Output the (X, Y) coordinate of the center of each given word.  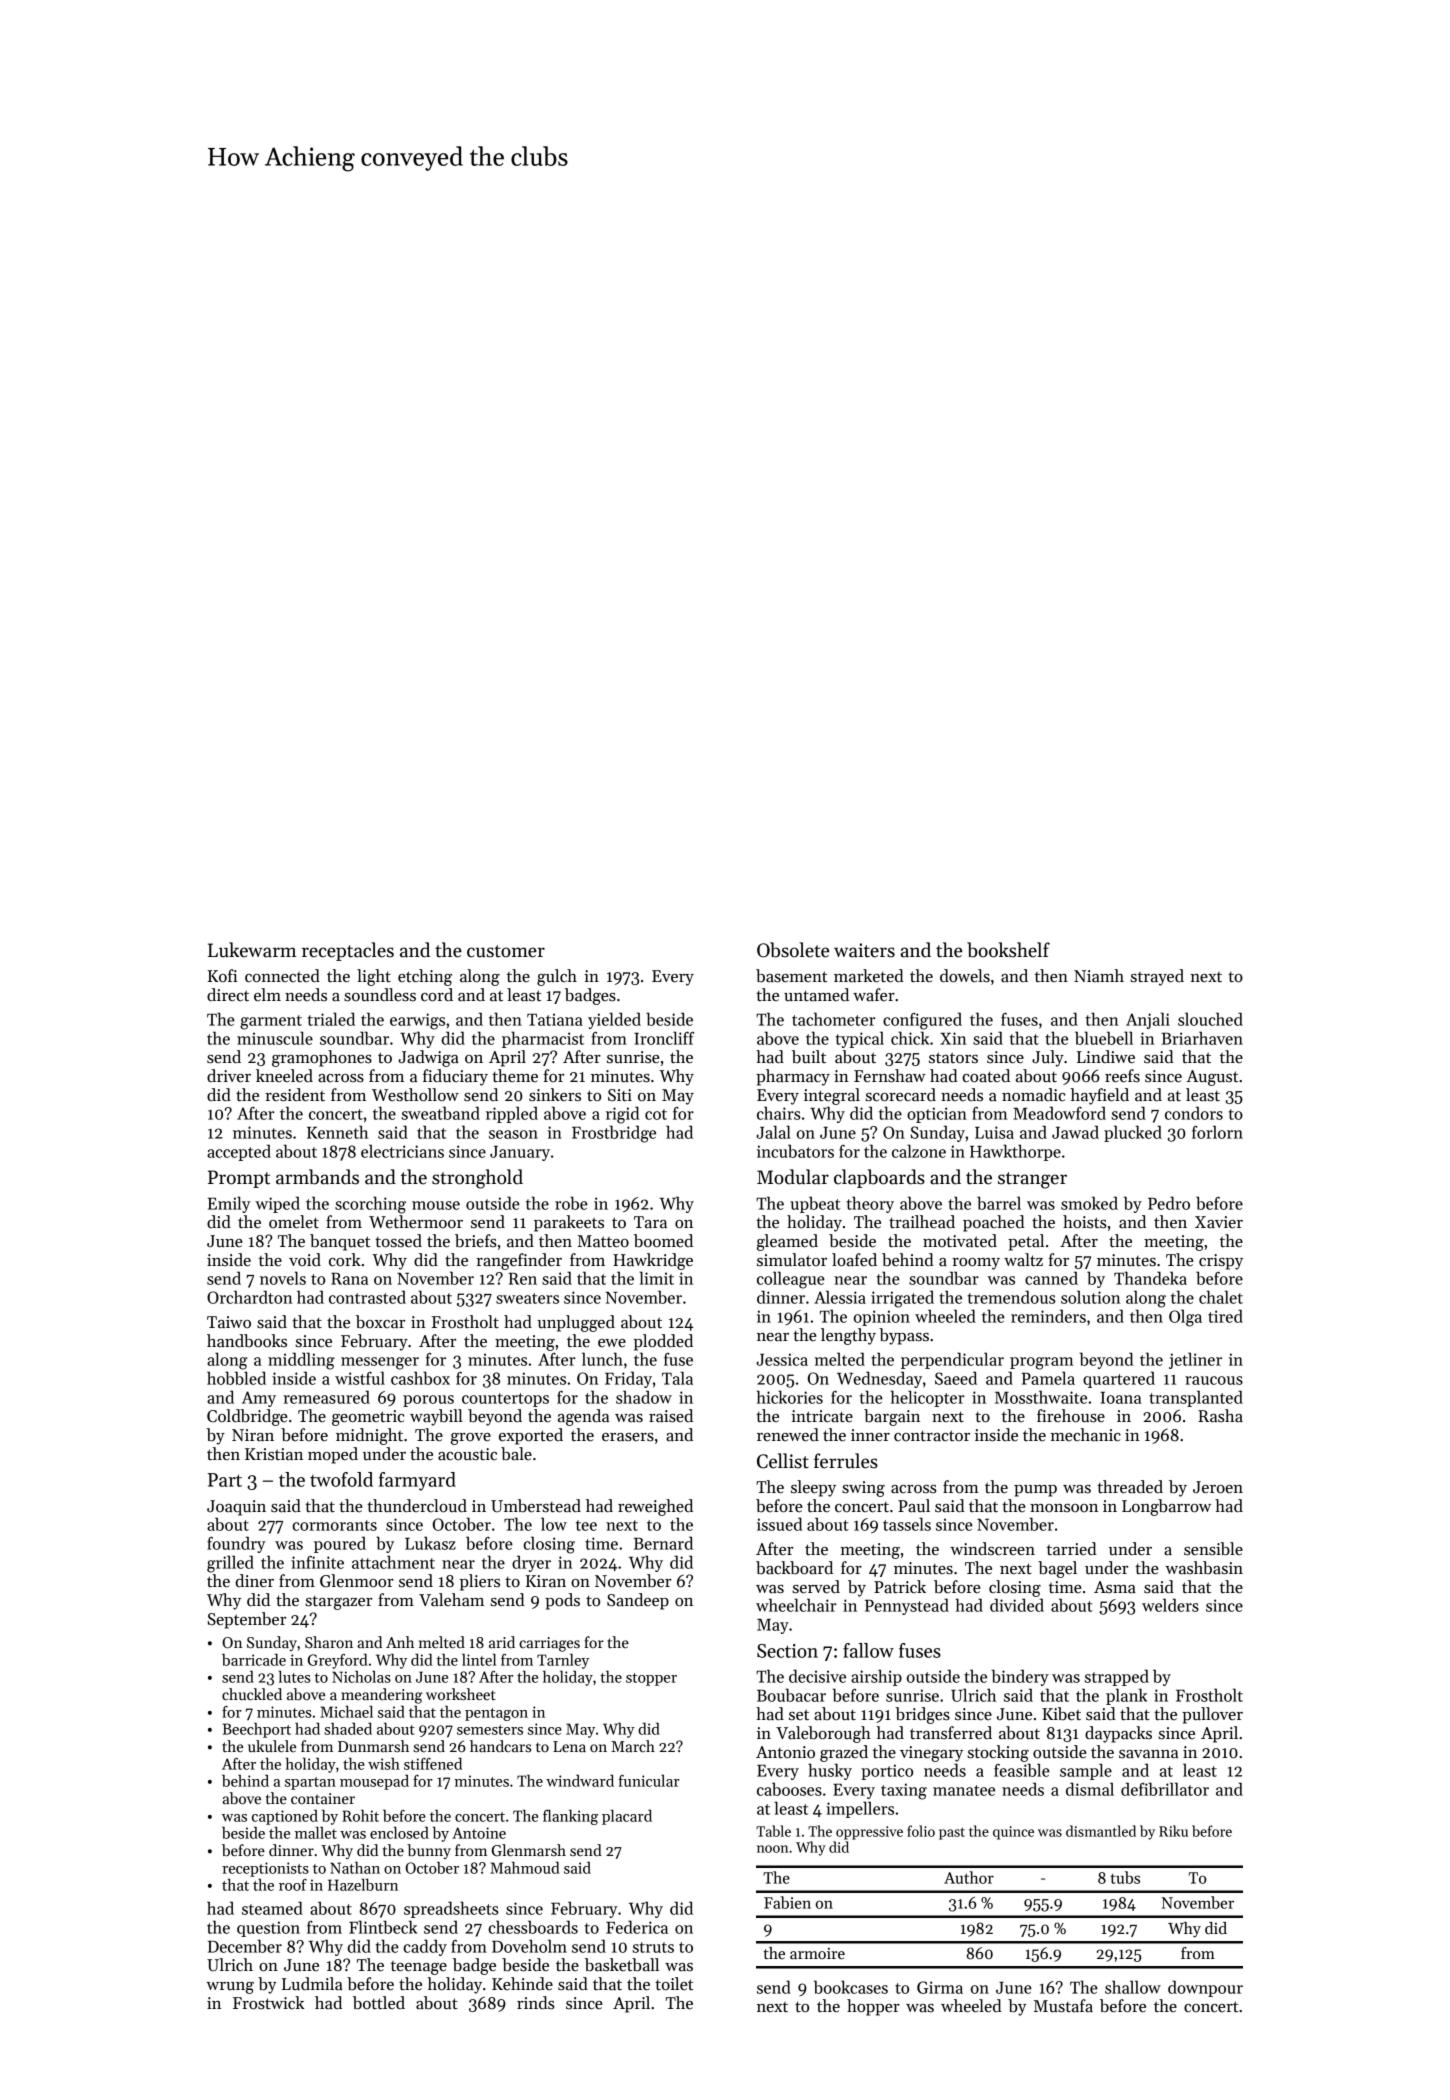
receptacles (348, 951)
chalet (1221, 1297)
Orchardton (249, 1297)
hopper (873, 2007)
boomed (663, 1241)
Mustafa (1063, 2006)
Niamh (1099, 976)
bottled (379, 2003)
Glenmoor (357, 1581)
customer (506, 951)
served (816, 1587)
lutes (294, 1676)
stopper (651, 1679)
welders (1170, 1605)
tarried (1072, 1549)
